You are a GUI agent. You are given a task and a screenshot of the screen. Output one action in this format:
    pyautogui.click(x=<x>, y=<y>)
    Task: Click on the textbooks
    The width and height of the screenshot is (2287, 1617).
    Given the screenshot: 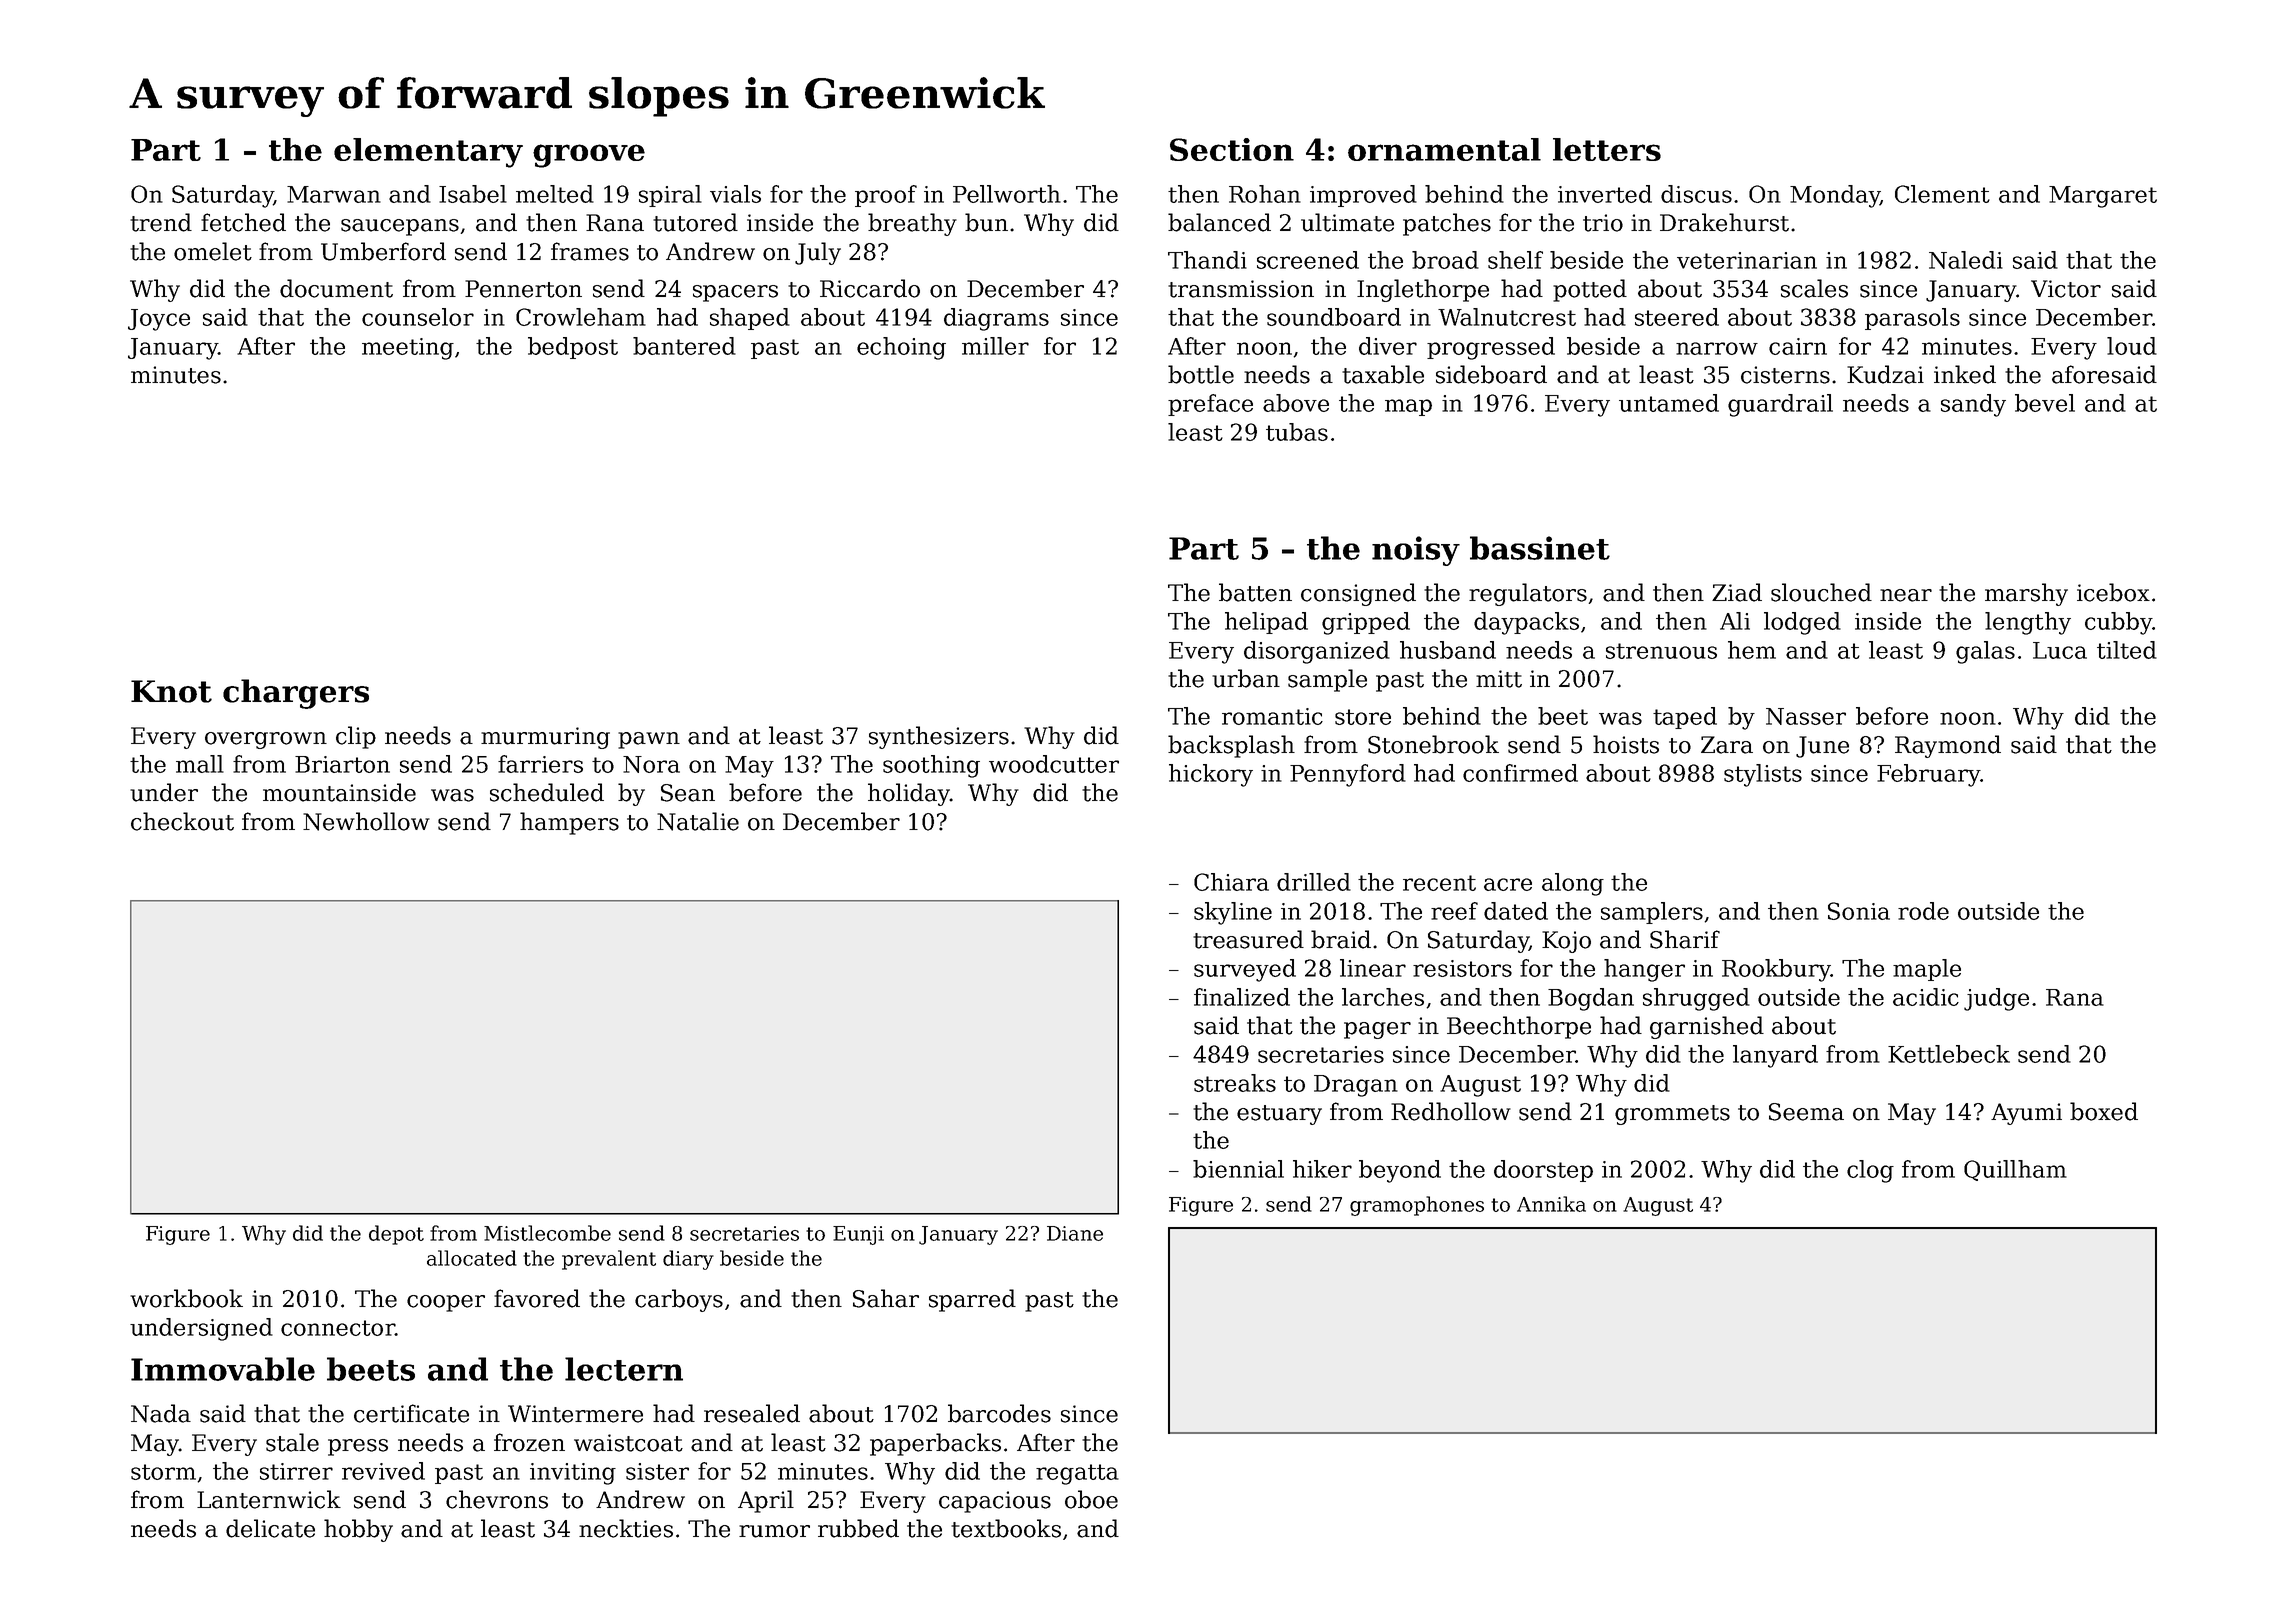 What is the action you would take?
    pyautogui.click(x=1006, y=1528)
